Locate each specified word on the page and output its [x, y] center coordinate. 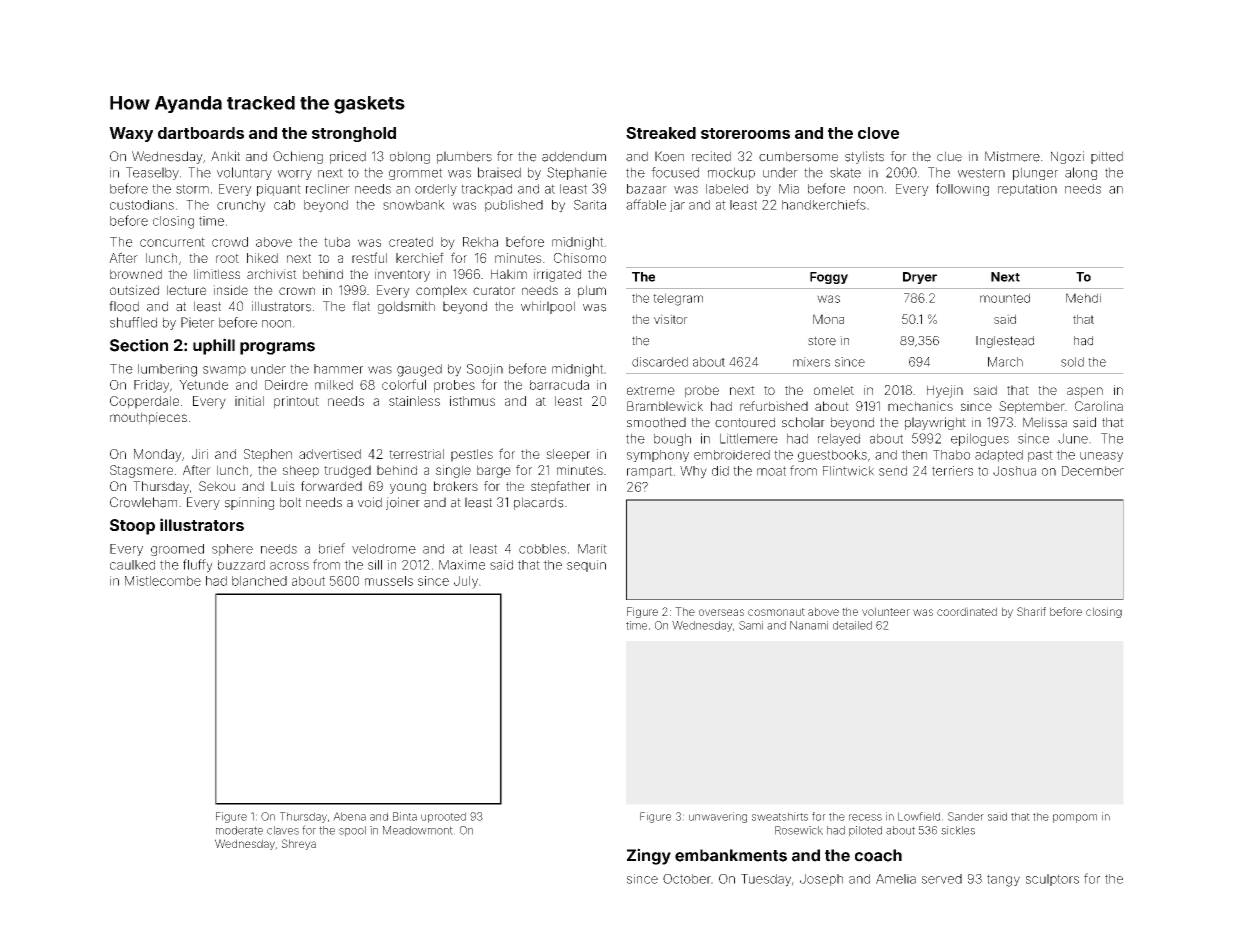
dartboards [201, 133]
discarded [660, 362]
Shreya [299, 844]
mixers [811, 362]
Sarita [590, 204]
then [914, 455]
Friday [151, 386]
